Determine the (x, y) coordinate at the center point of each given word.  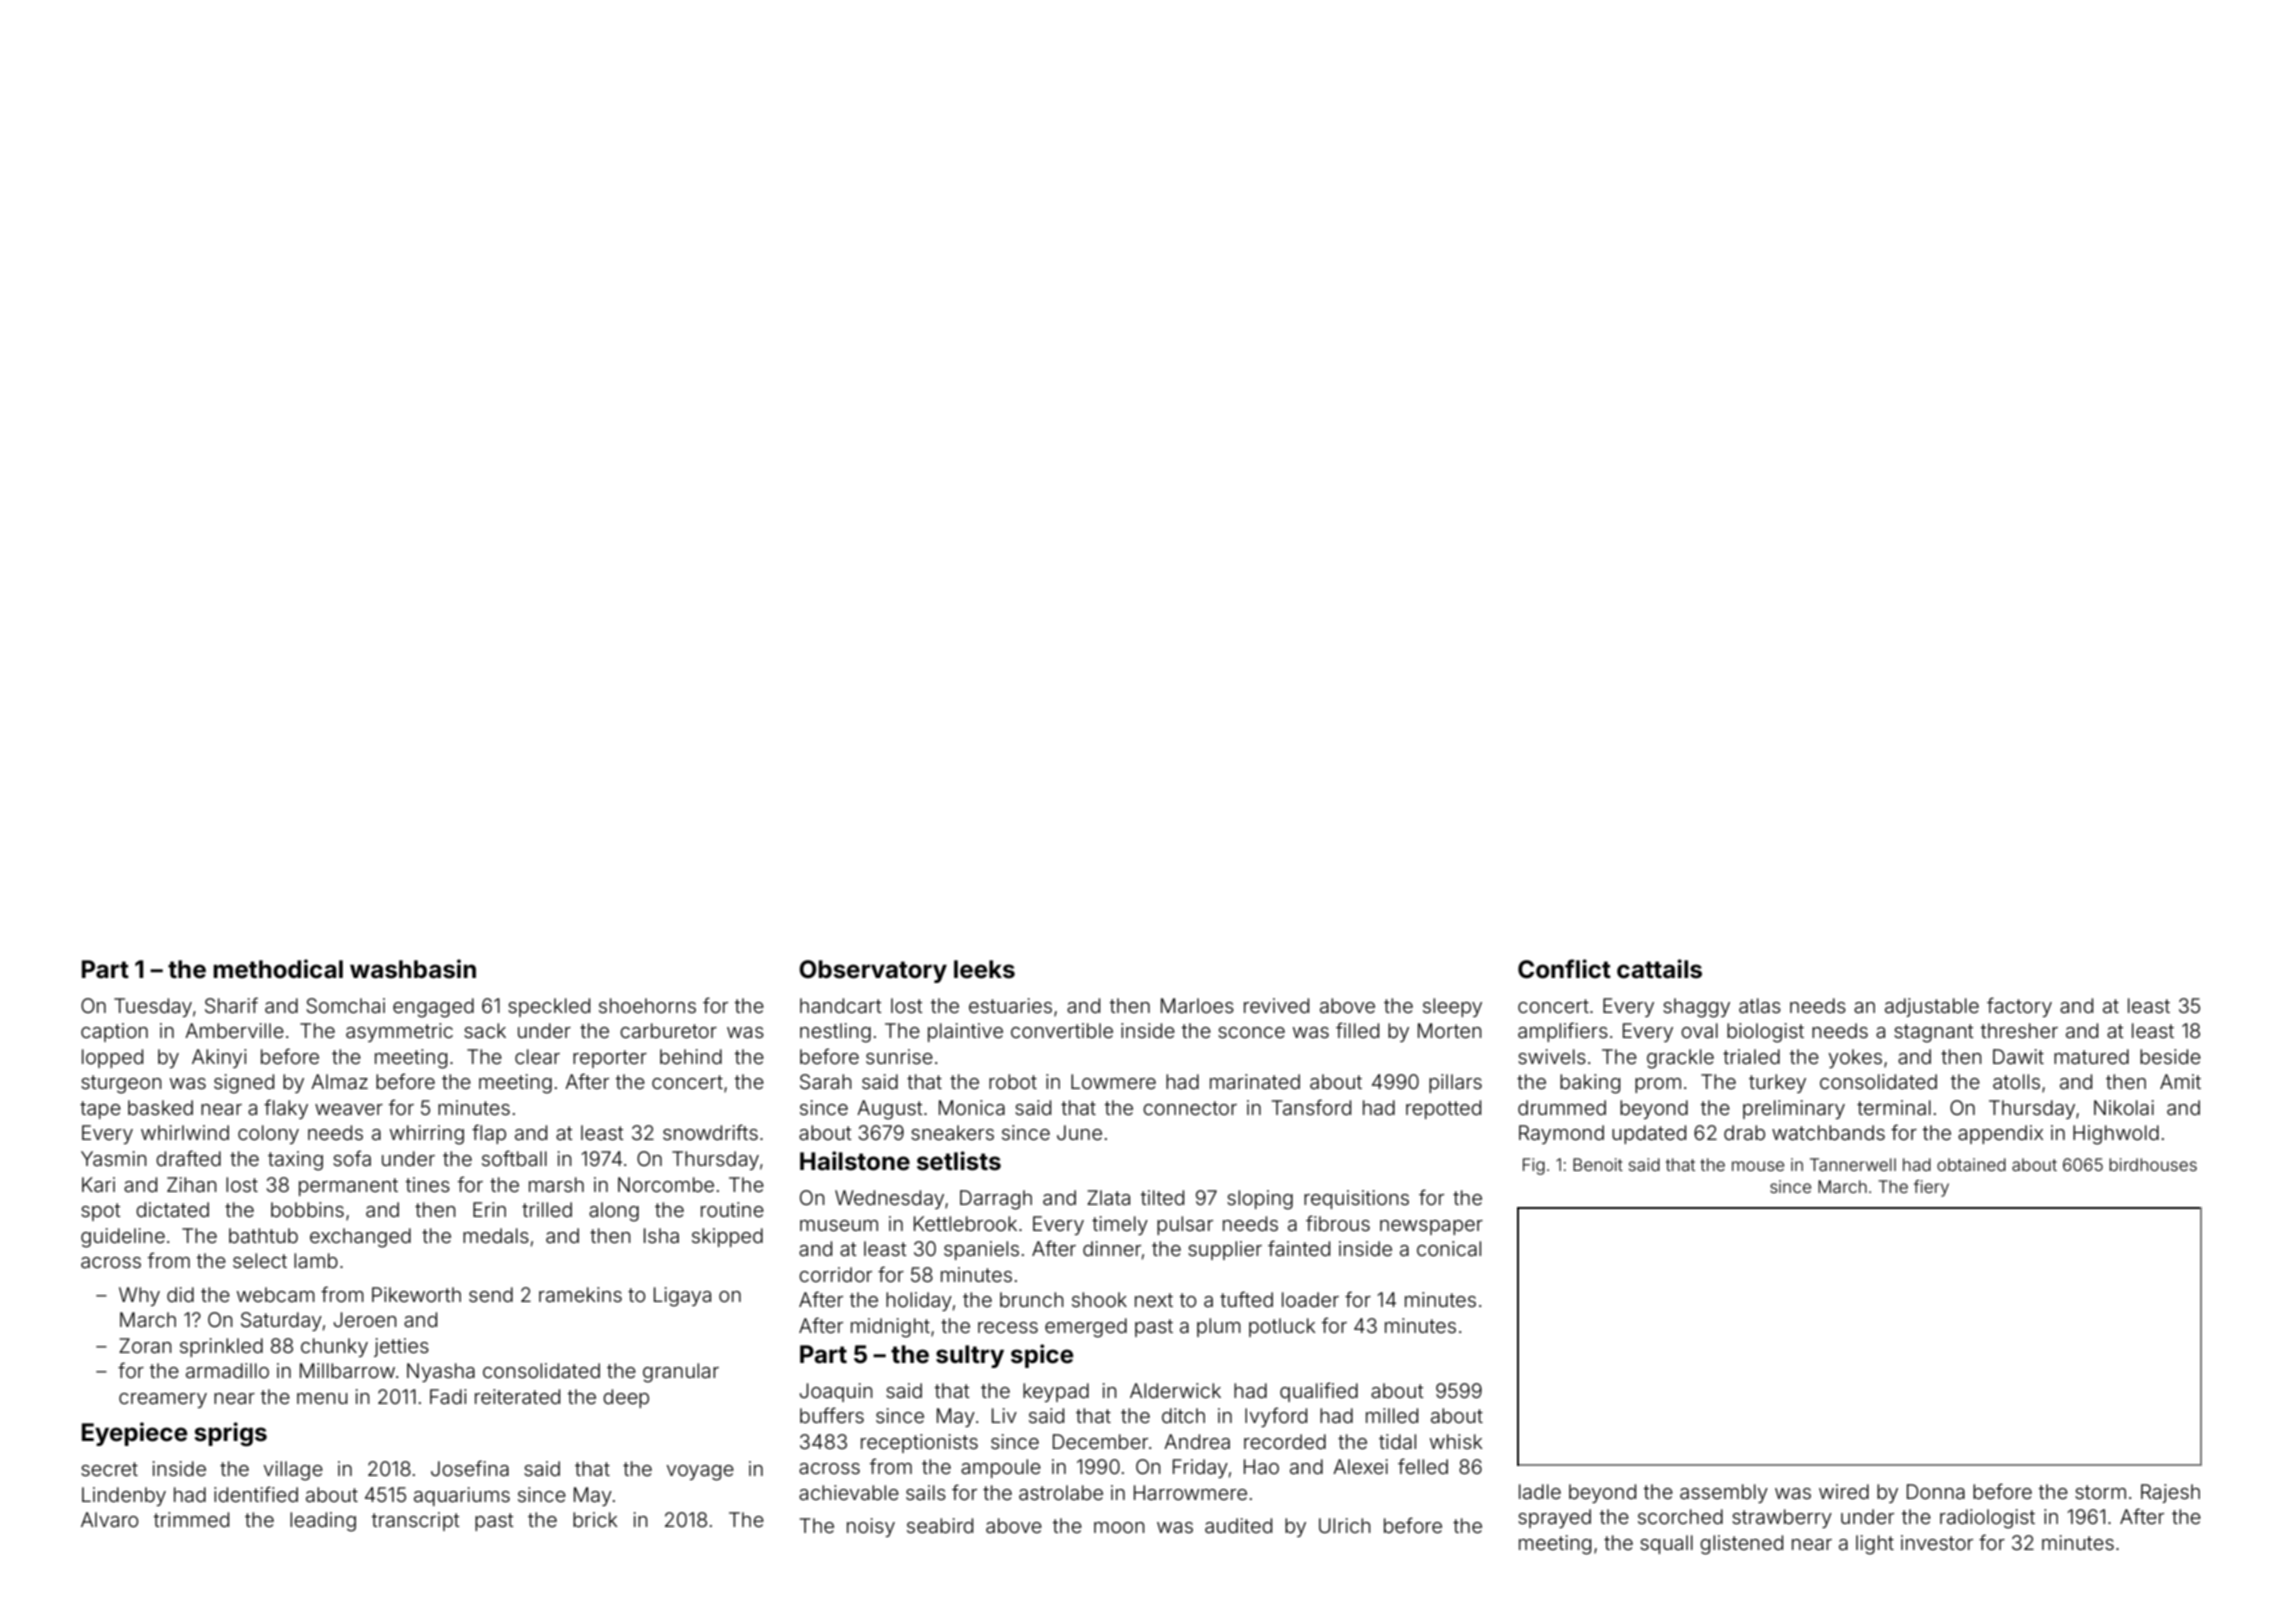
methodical (278, 969)
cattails (1659, 969)
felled (1423, 1466)
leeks (984, 969)
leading (323, 1522)
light (1875, 1545)
